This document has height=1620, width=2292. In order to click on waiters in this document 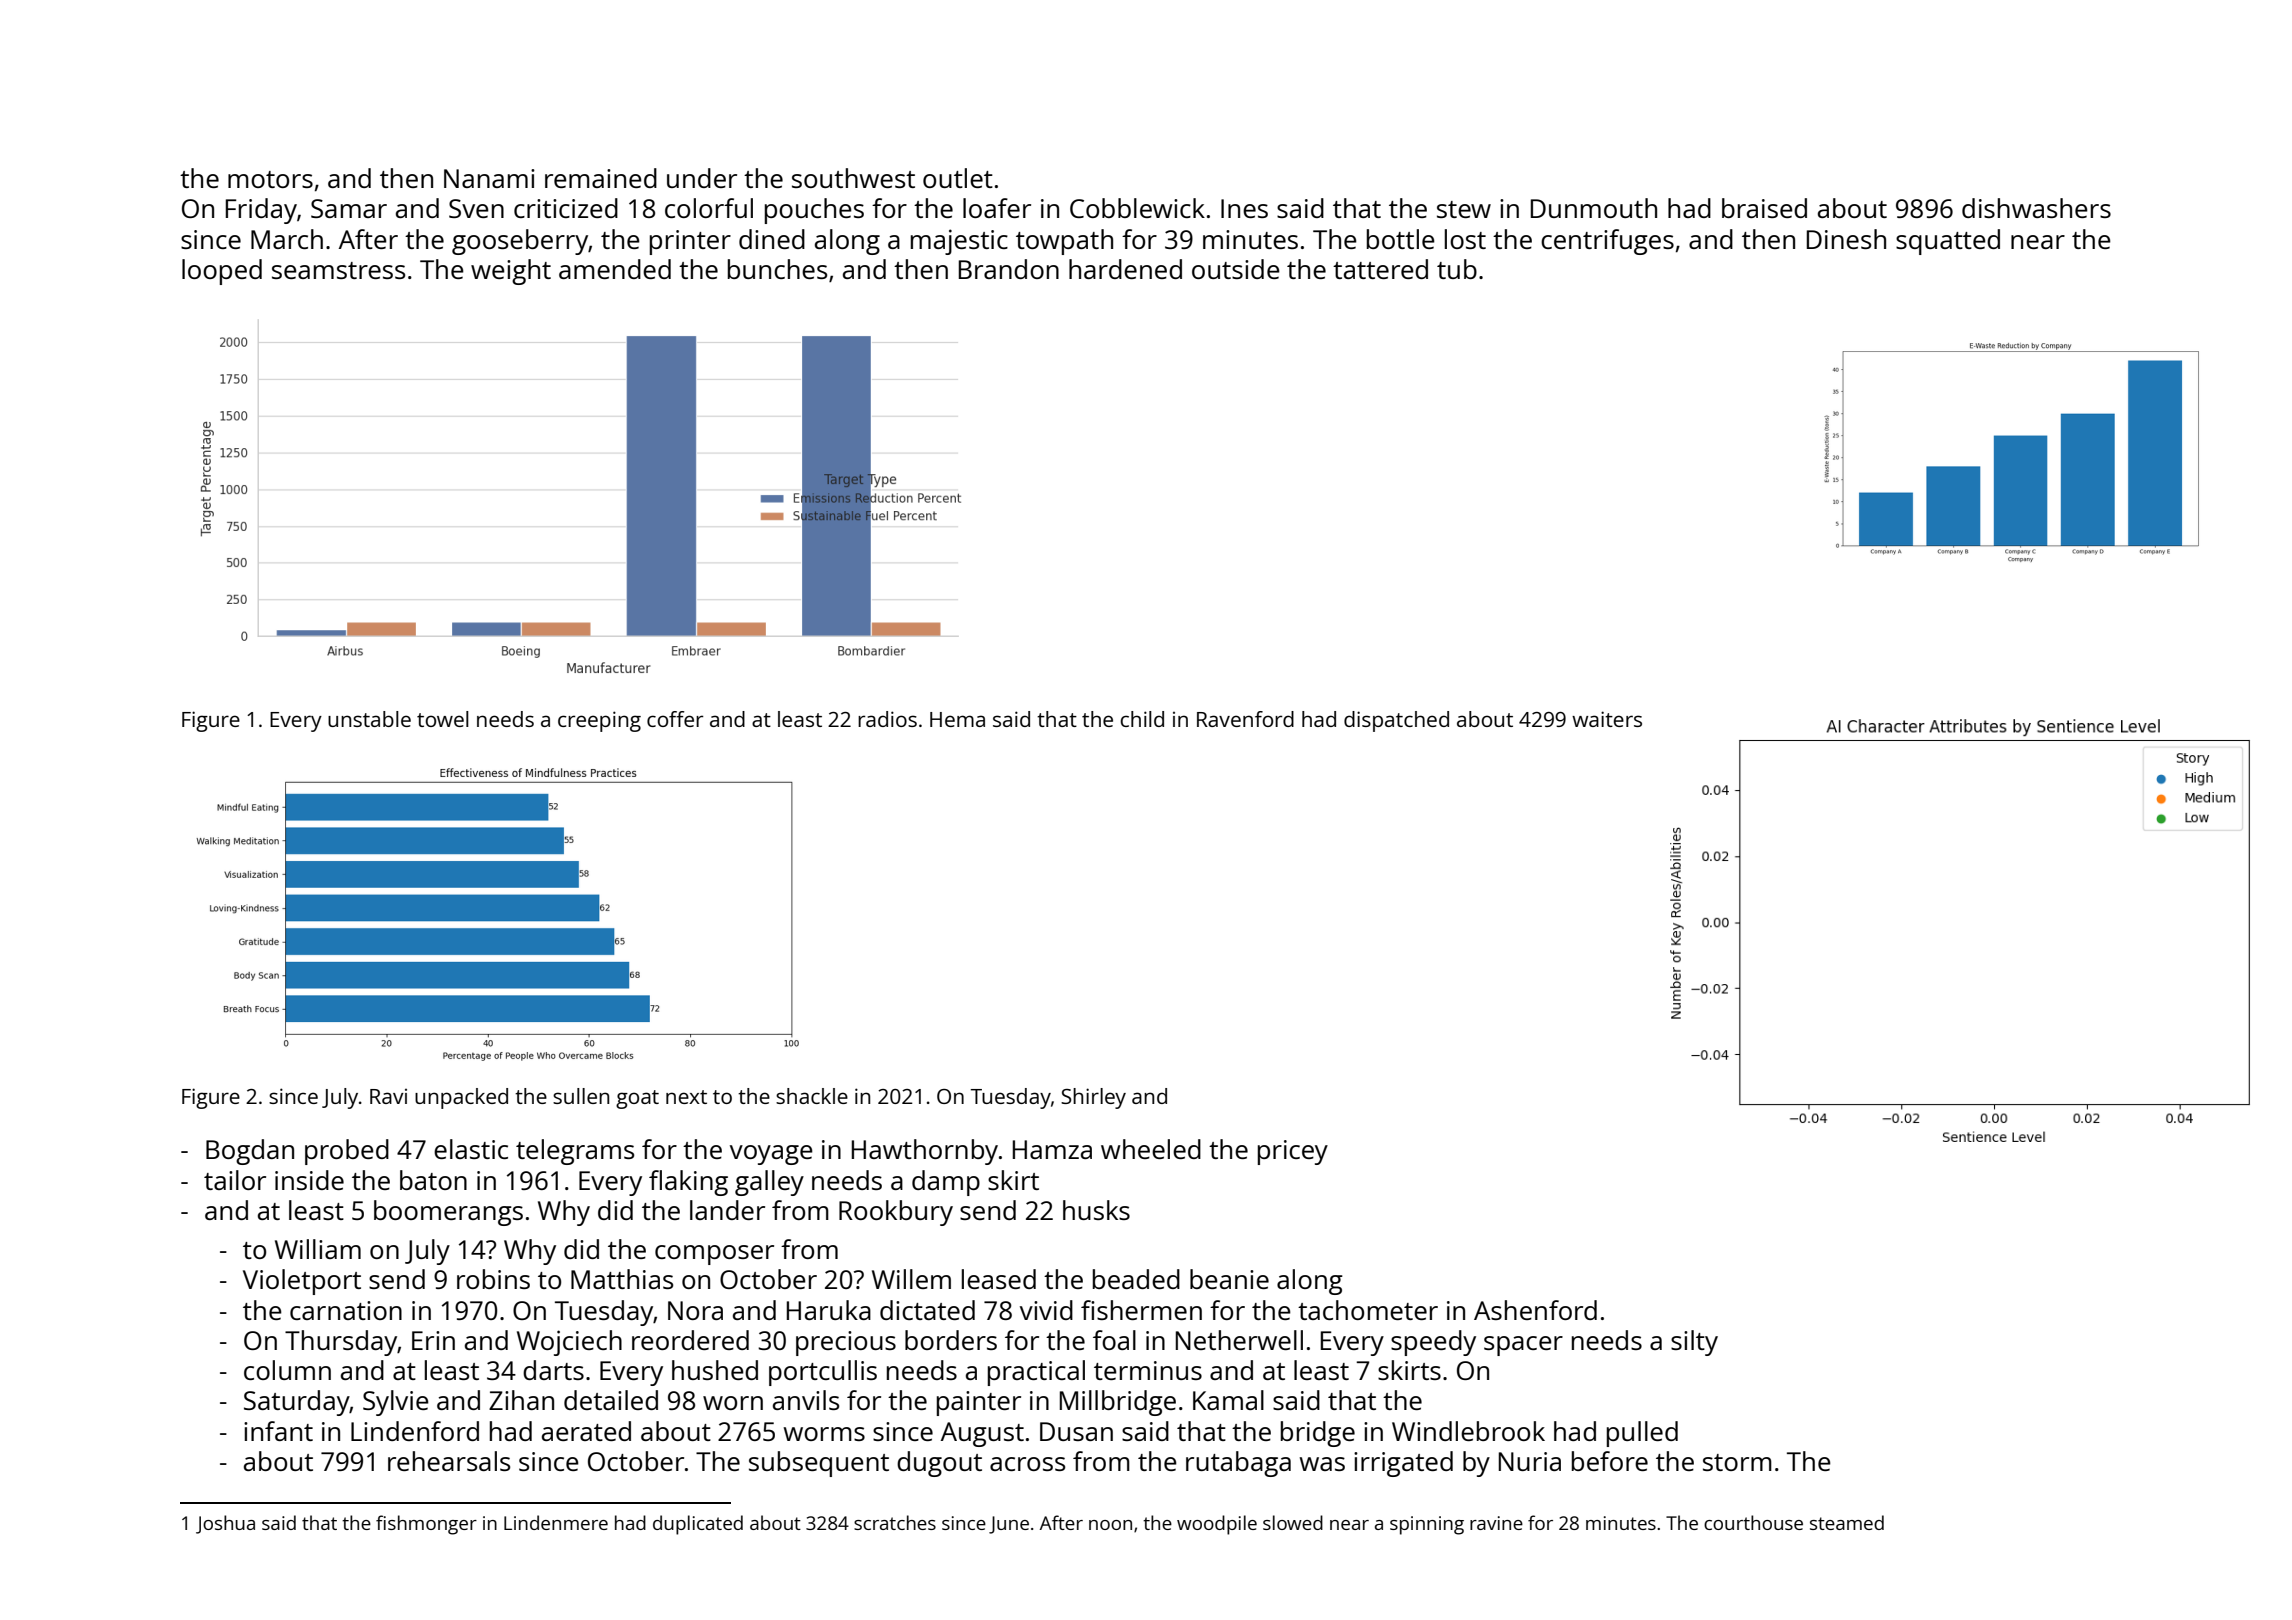, I will do `click(1607, 719)`.
